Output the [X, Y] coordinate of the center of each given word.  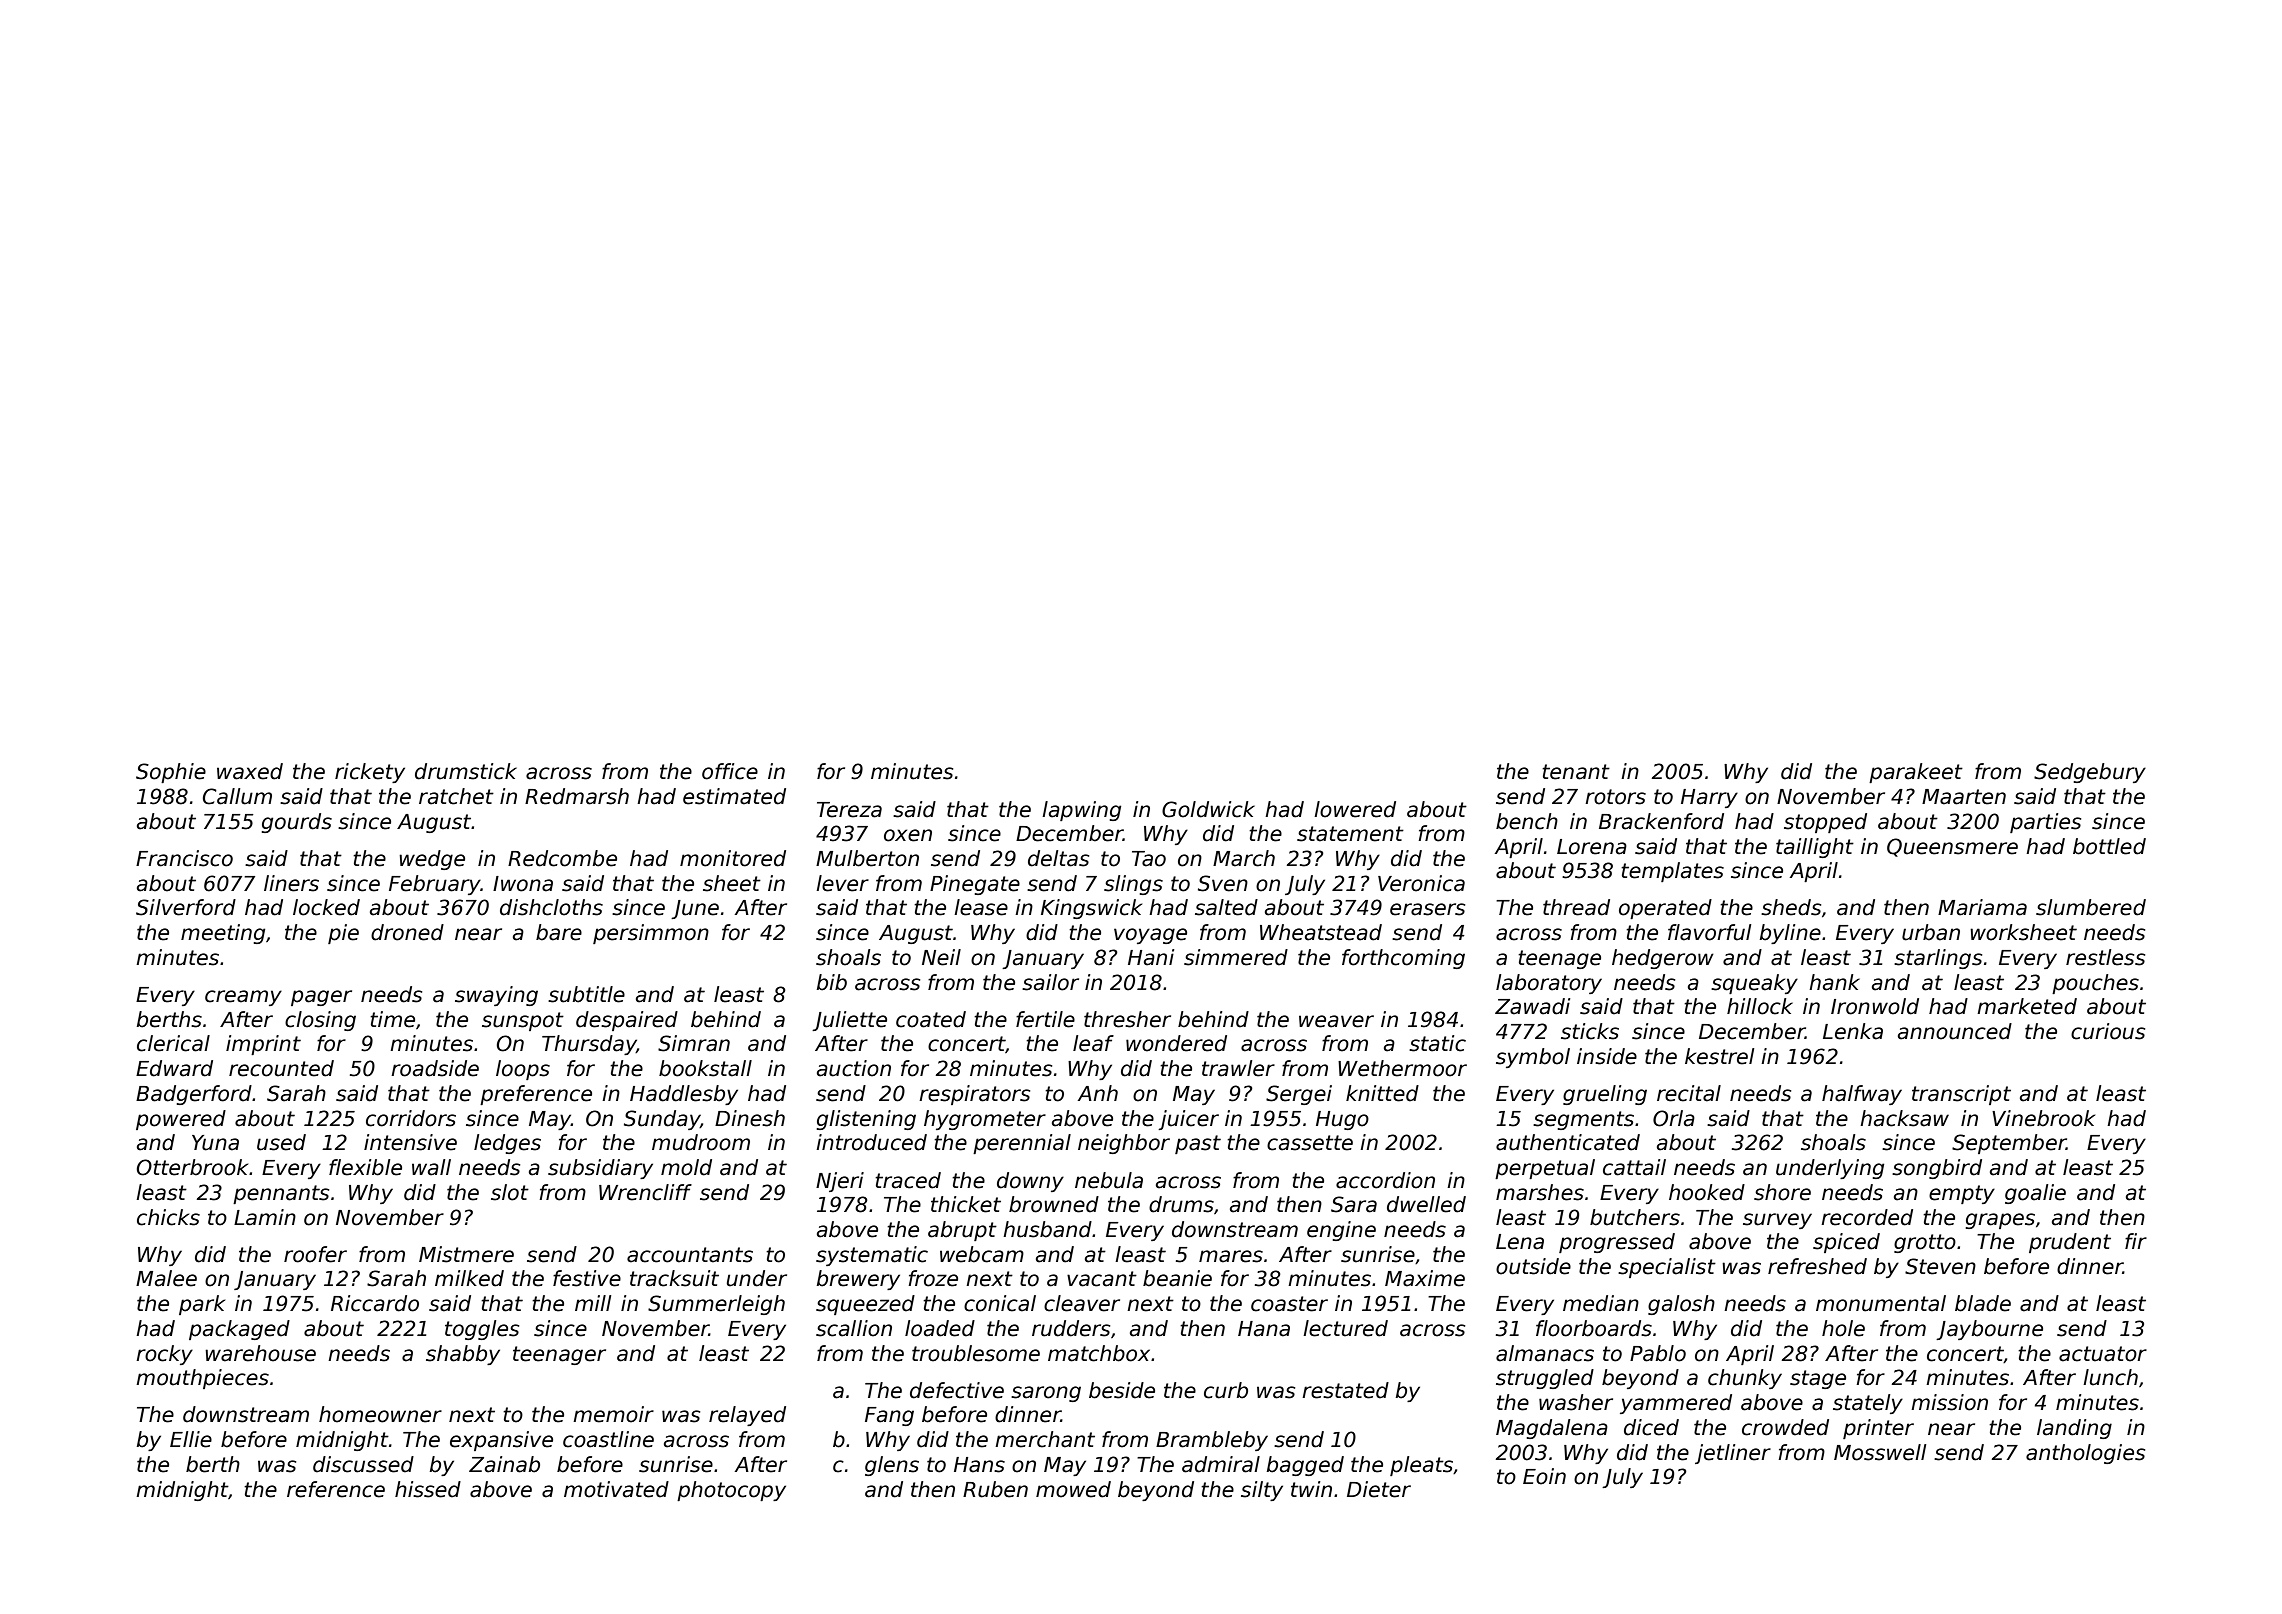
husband [1047, 1229]
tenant [1576, 772]
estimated [734, 796]
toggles [482, 1330]
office [730, 771]
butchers [1635, 1217]
